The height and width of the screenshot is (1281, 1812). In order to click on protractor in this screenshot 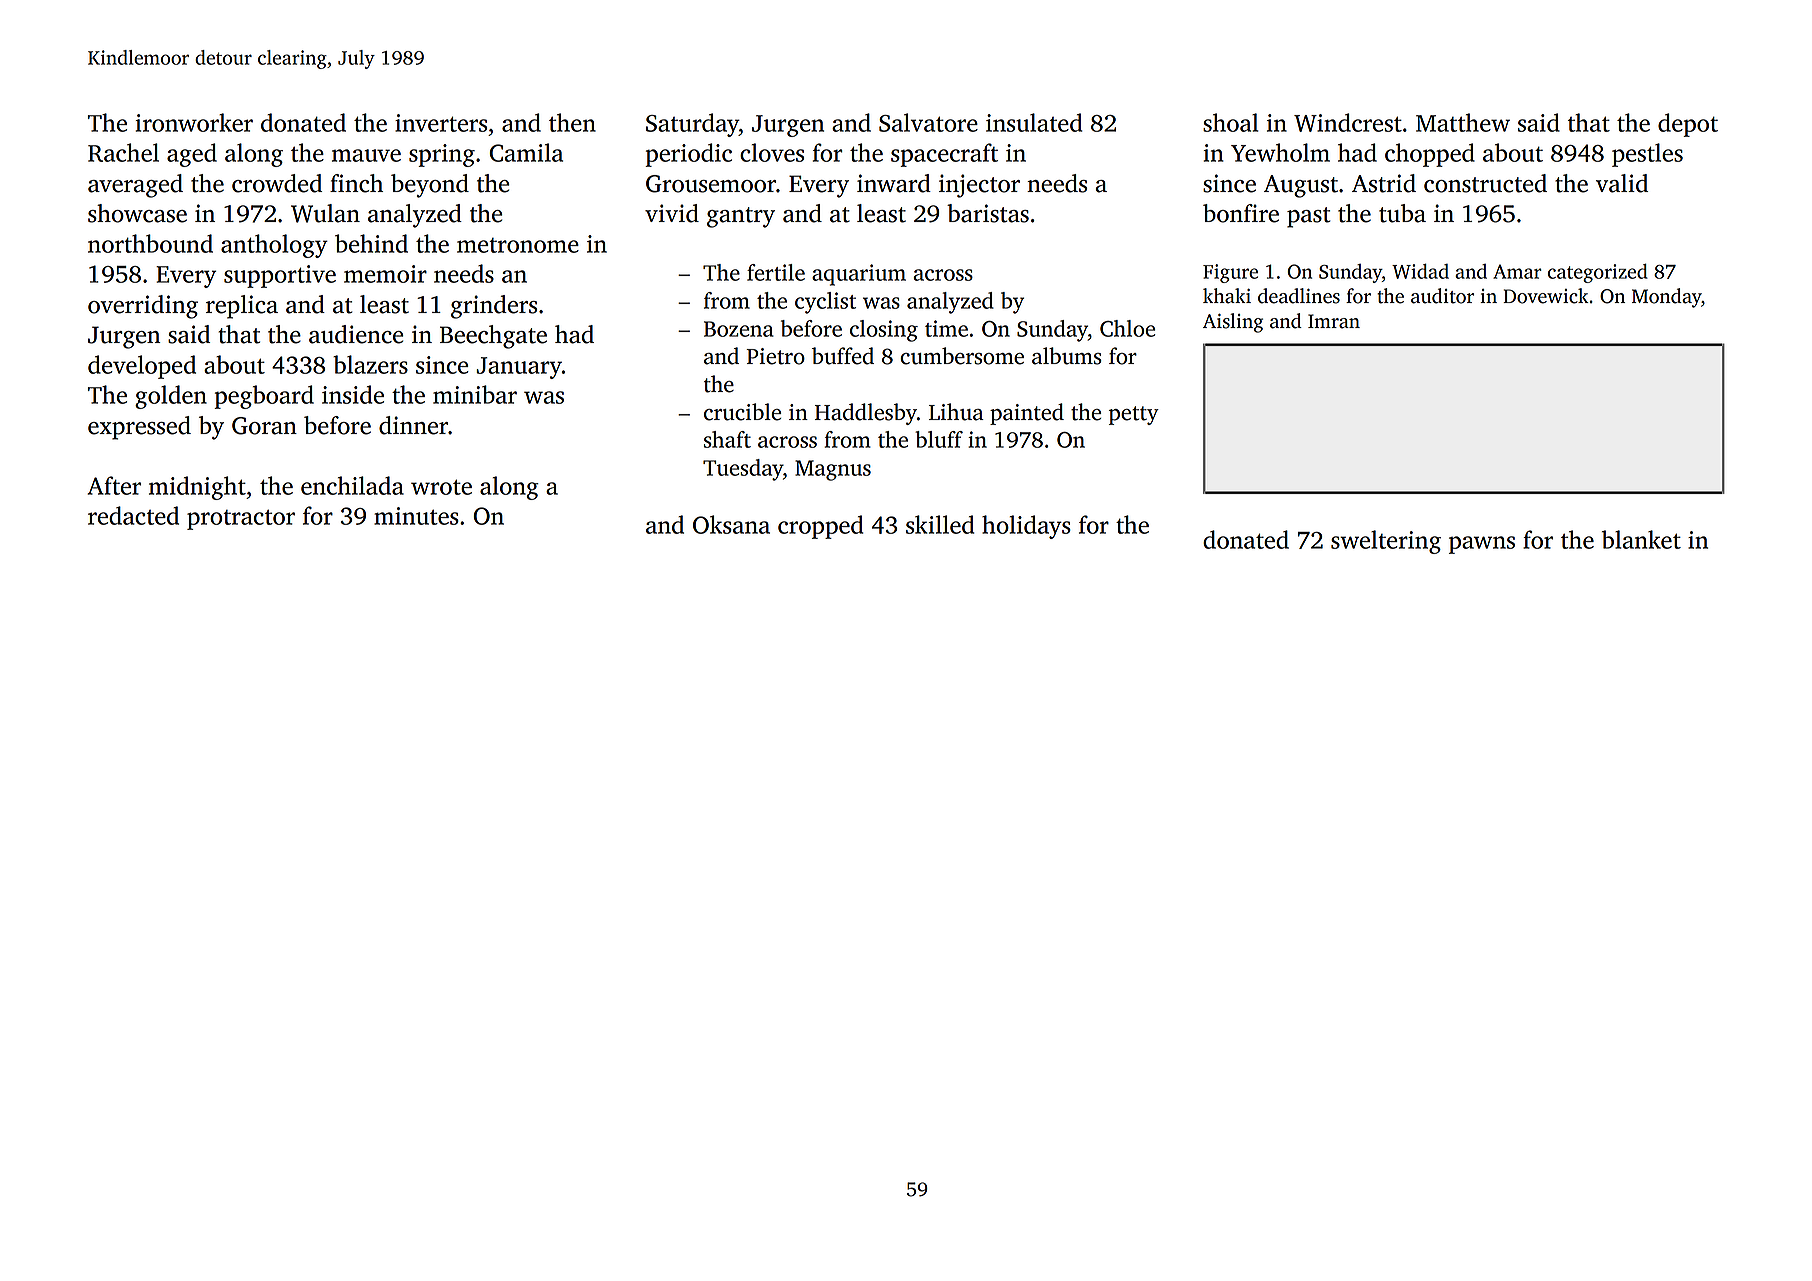, I will do `click(241, 520)`.
